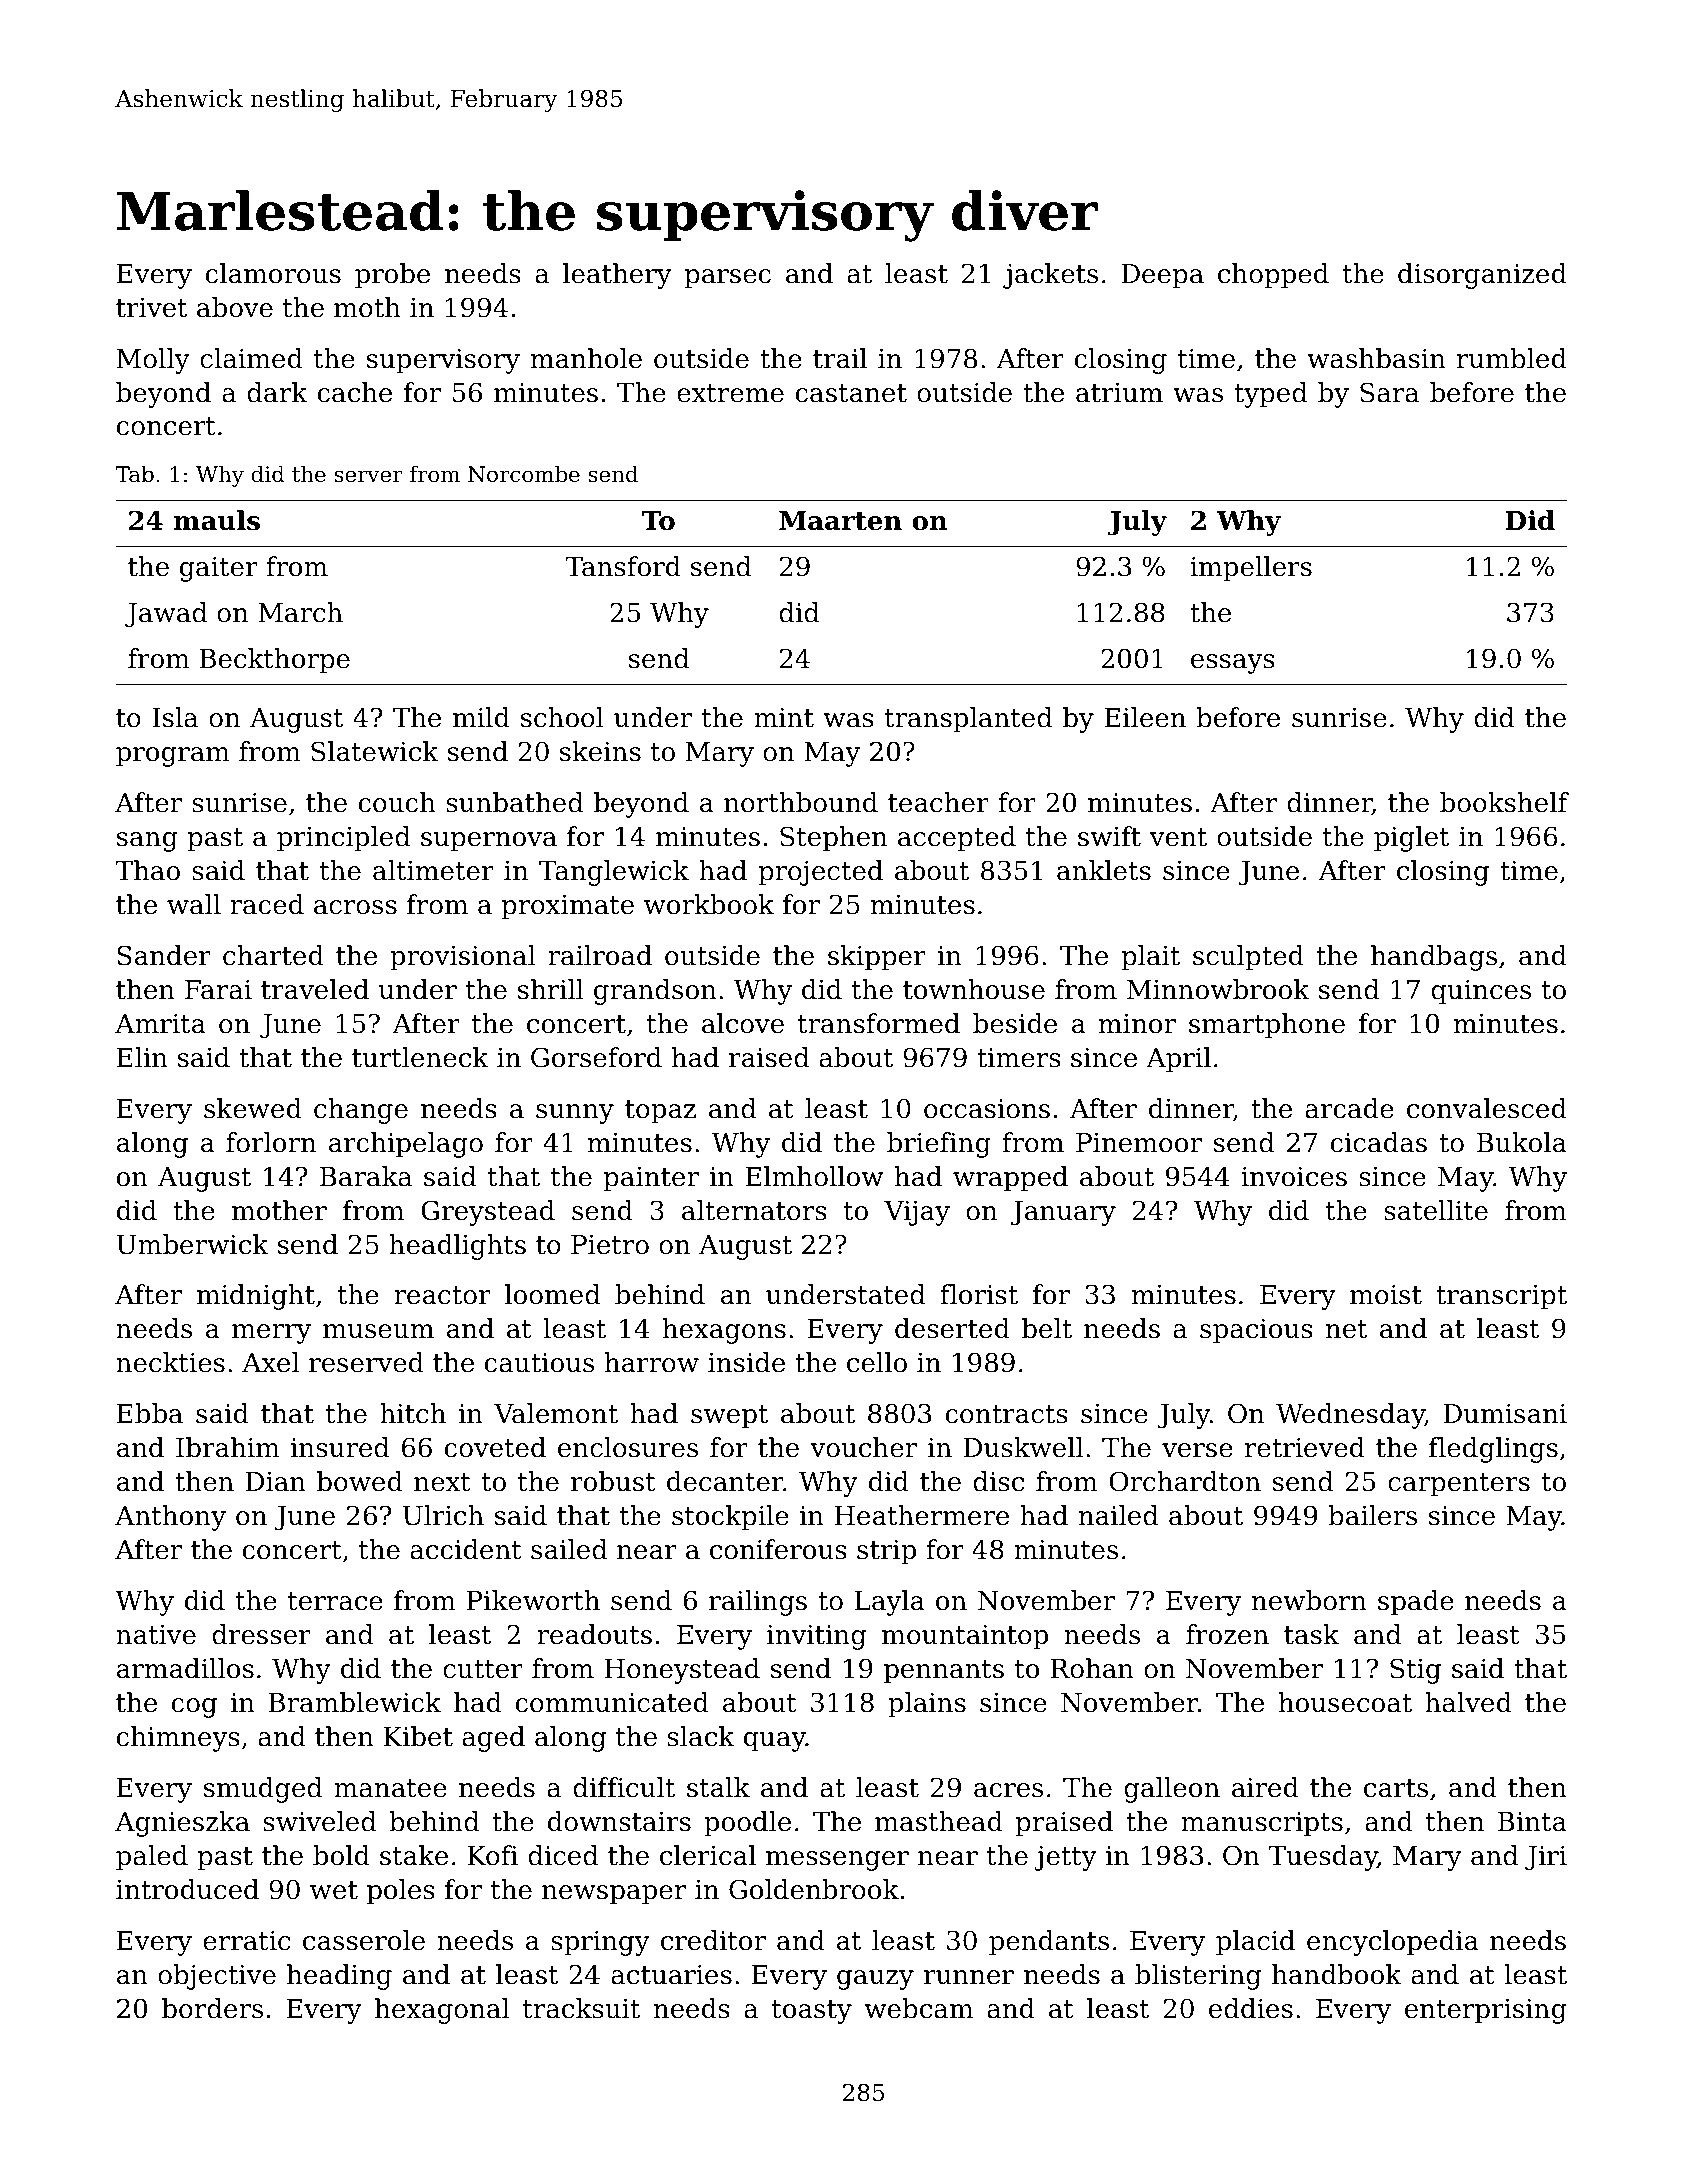 This screenshot has height=2178, width=1683. I want to click on April, so click(1178, 1060).
